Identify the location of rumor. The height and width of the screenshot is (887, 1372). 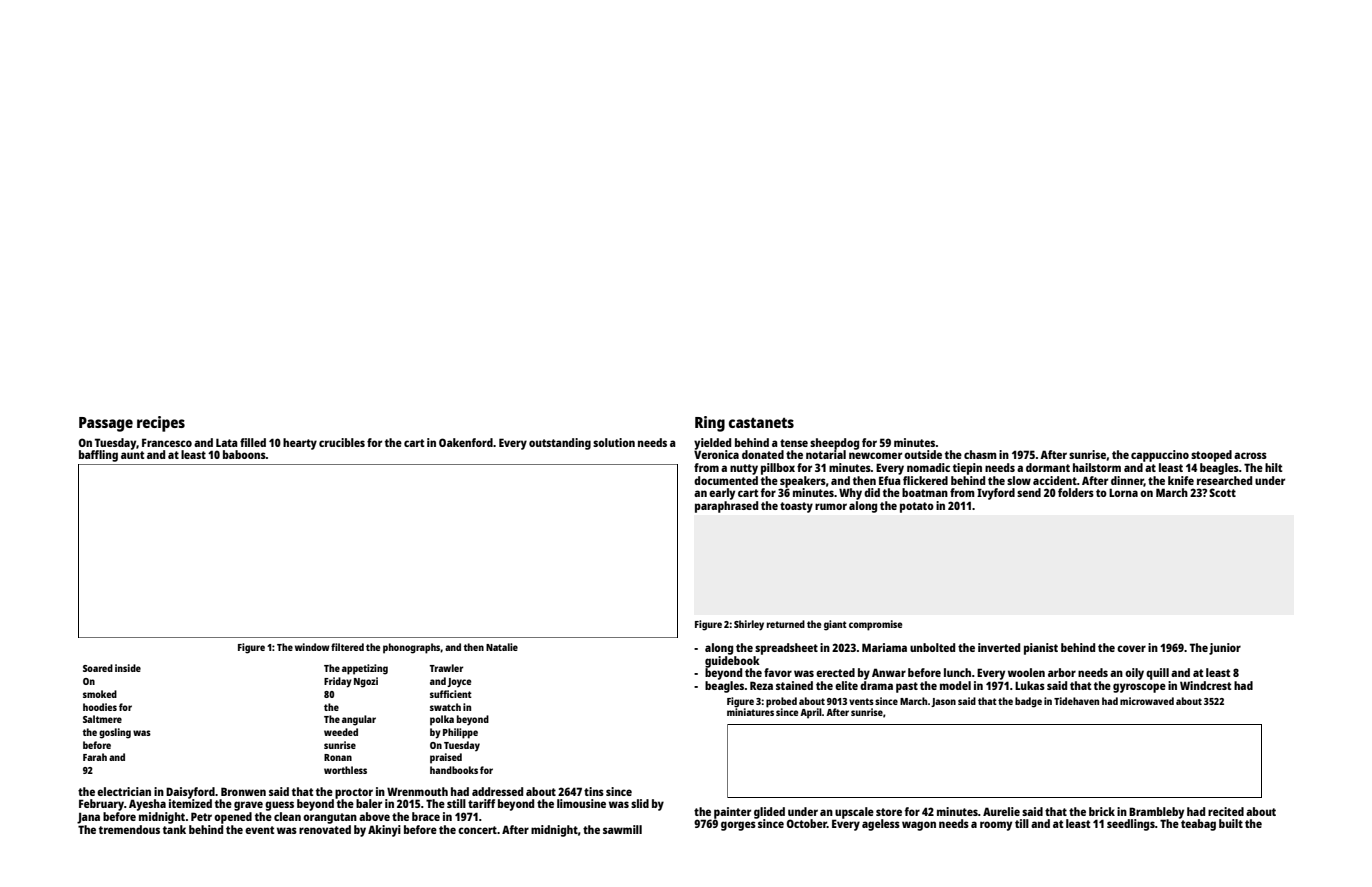
(831, 506).
